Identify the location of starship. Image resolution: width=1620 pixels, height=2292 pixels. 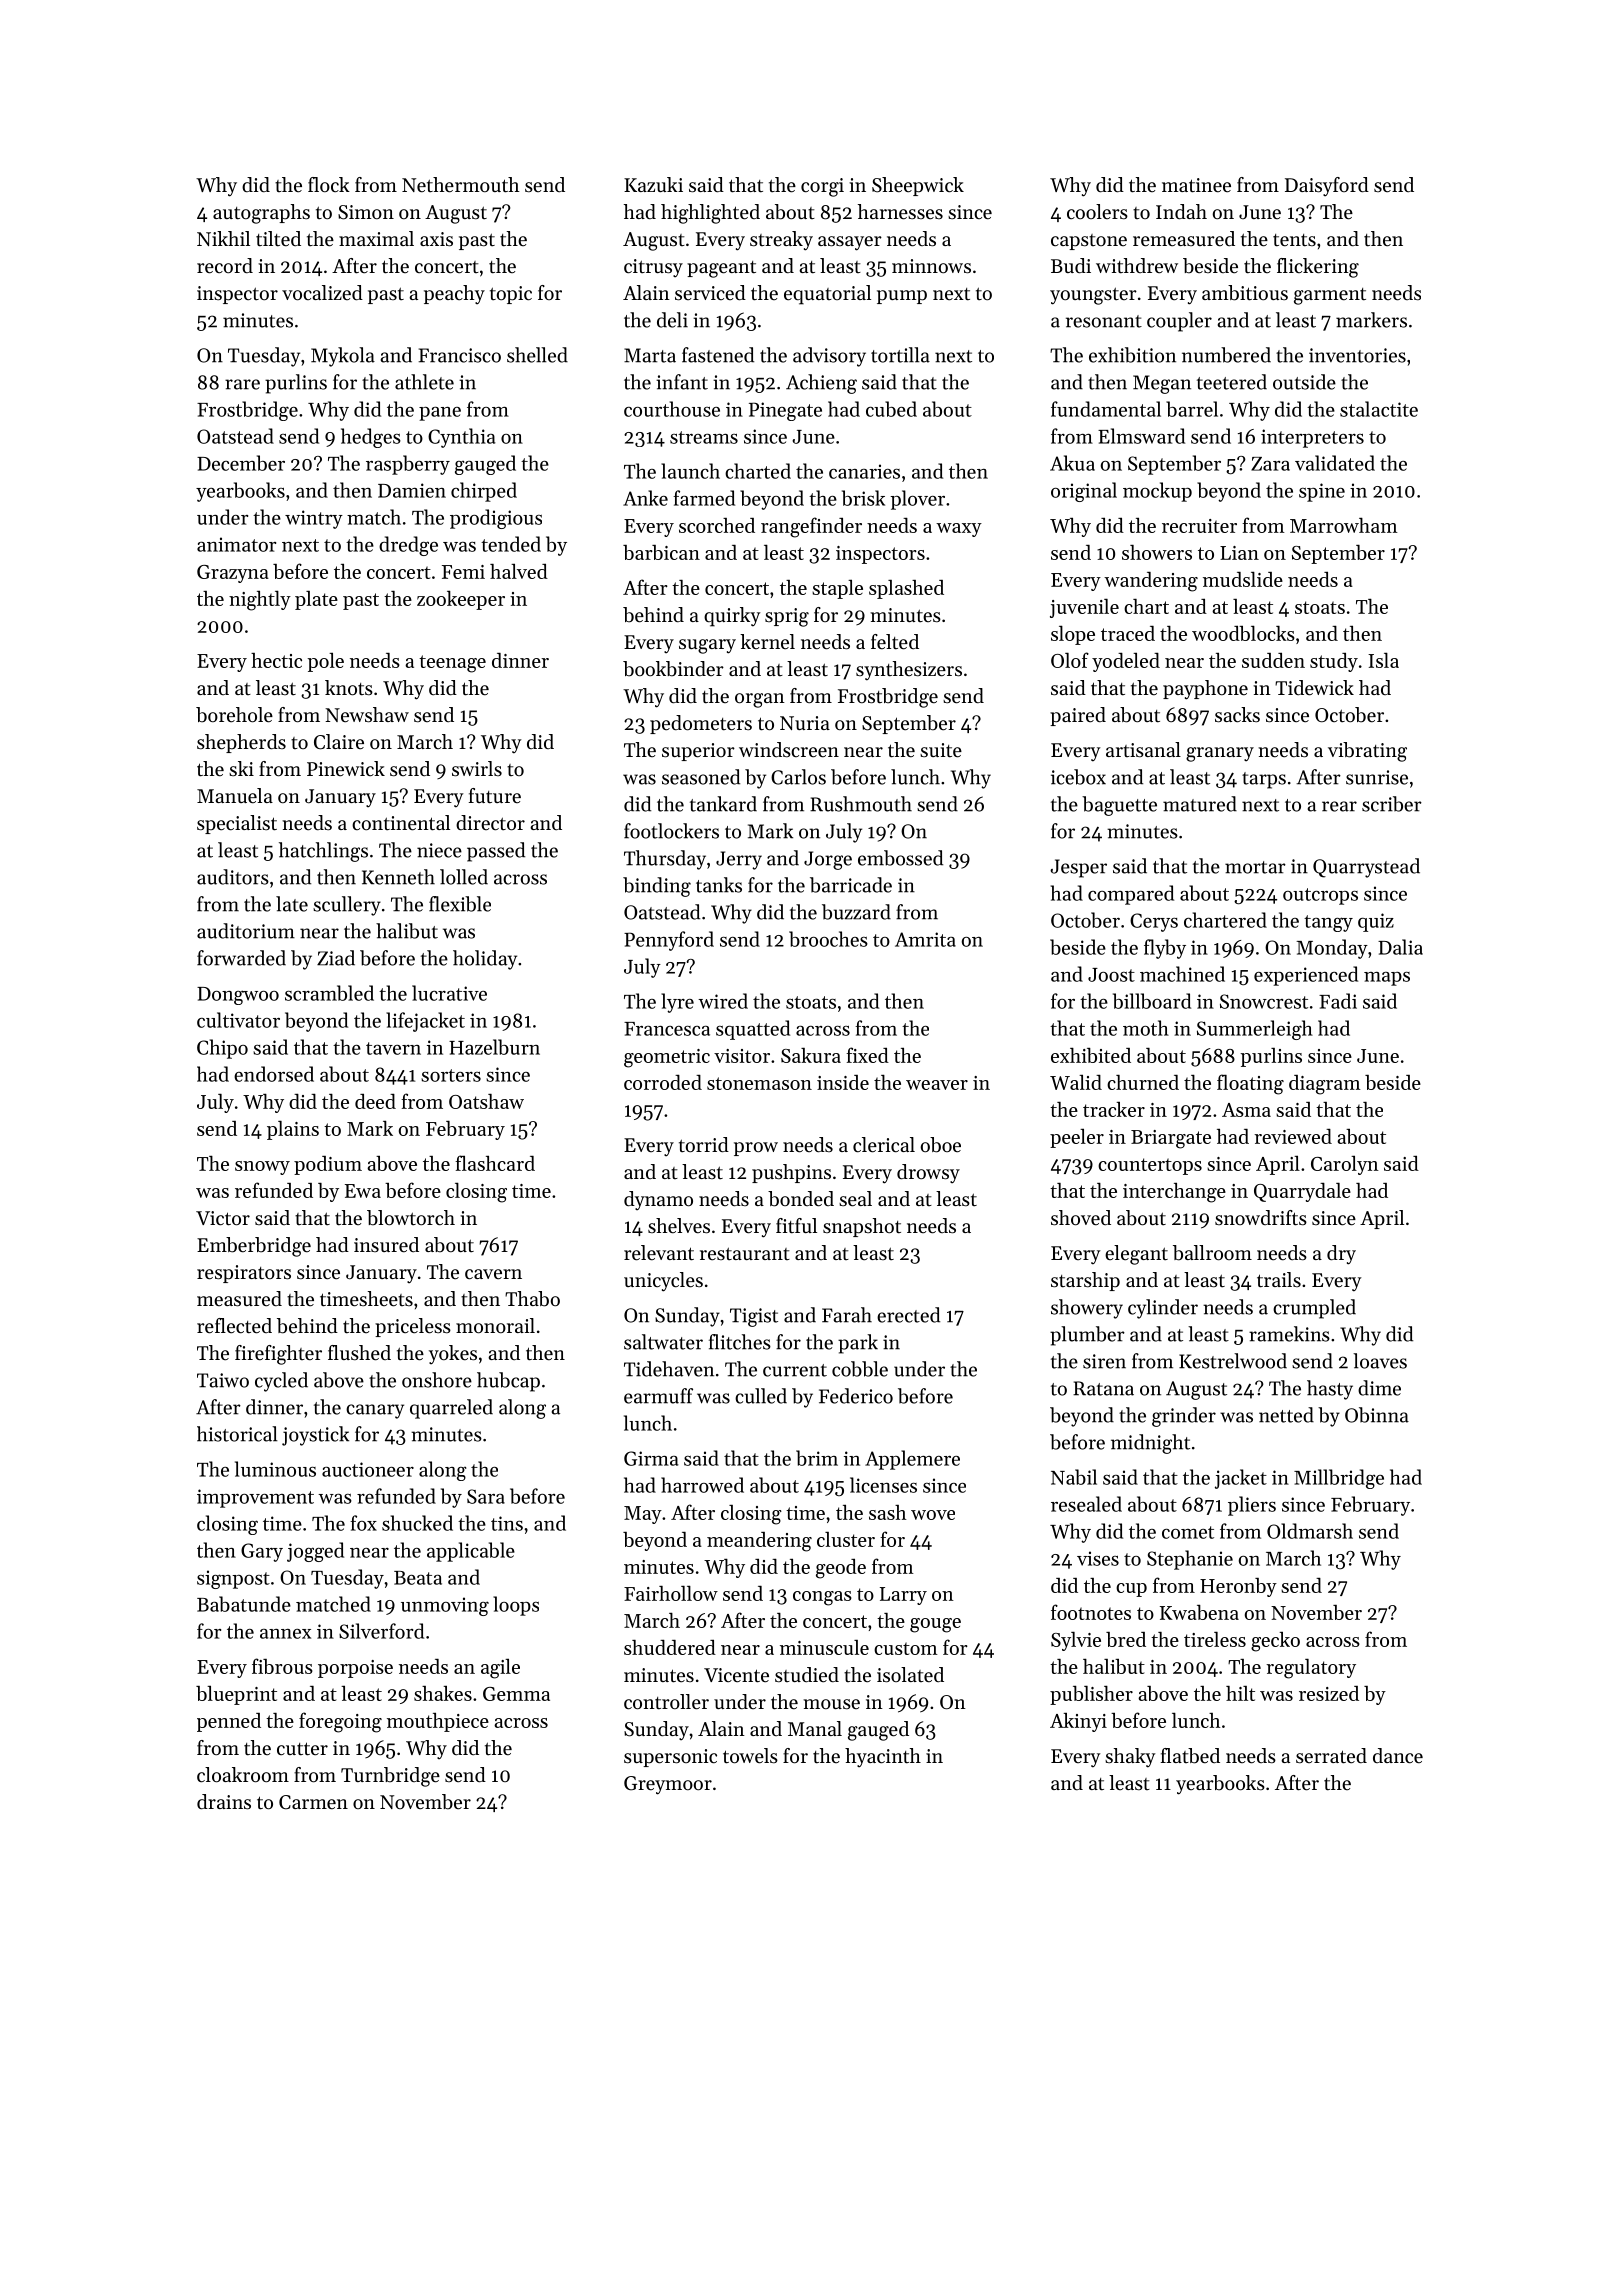
(1085, 1281).
